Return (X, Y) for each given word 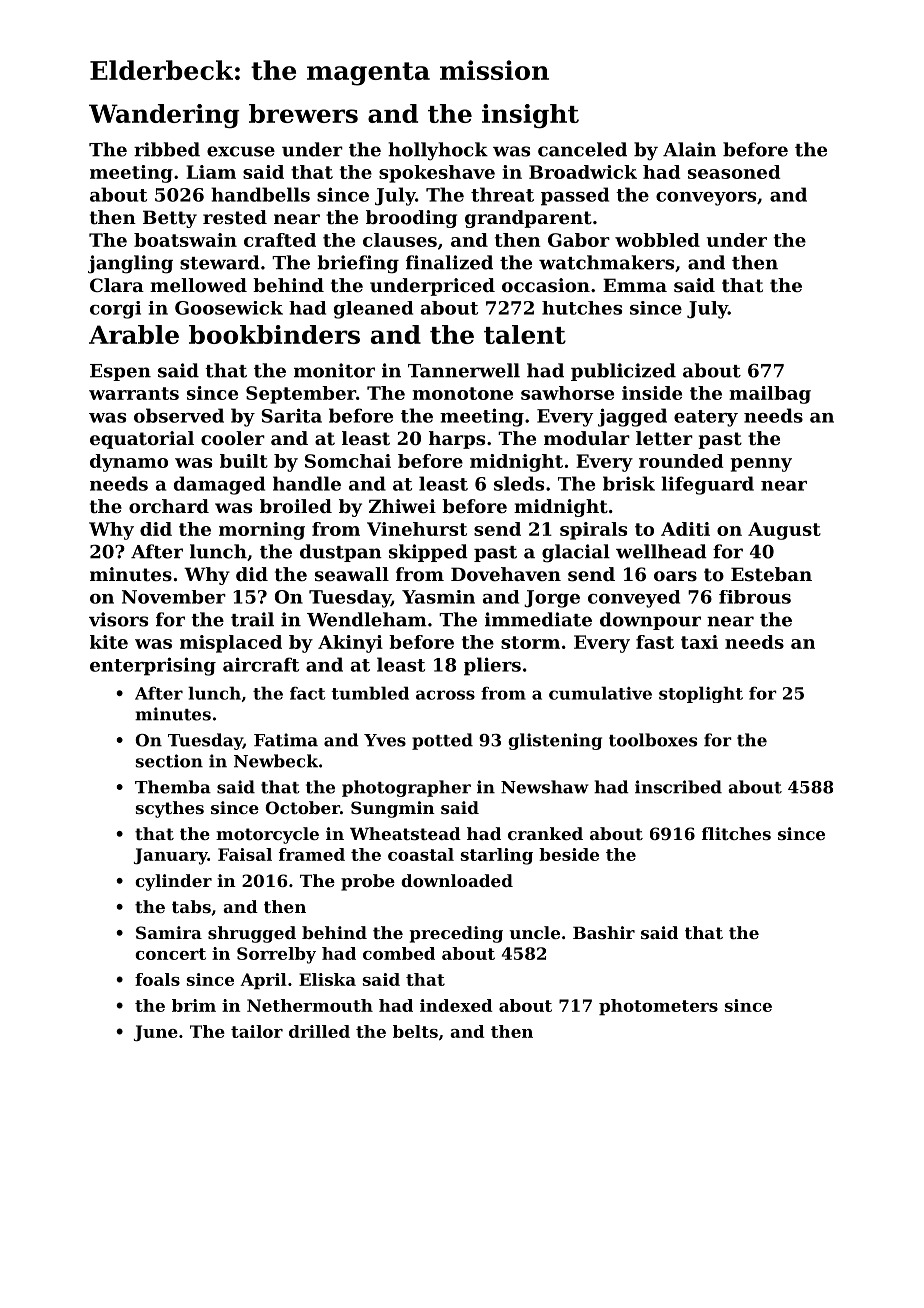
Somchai (348, 461)
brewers (303, 113)
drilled (319, 1031)
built (244, 461)
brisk (629, 483)
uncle (534, 932)
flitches (736, 833)
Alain (689, 149)
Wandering (164, 116)
